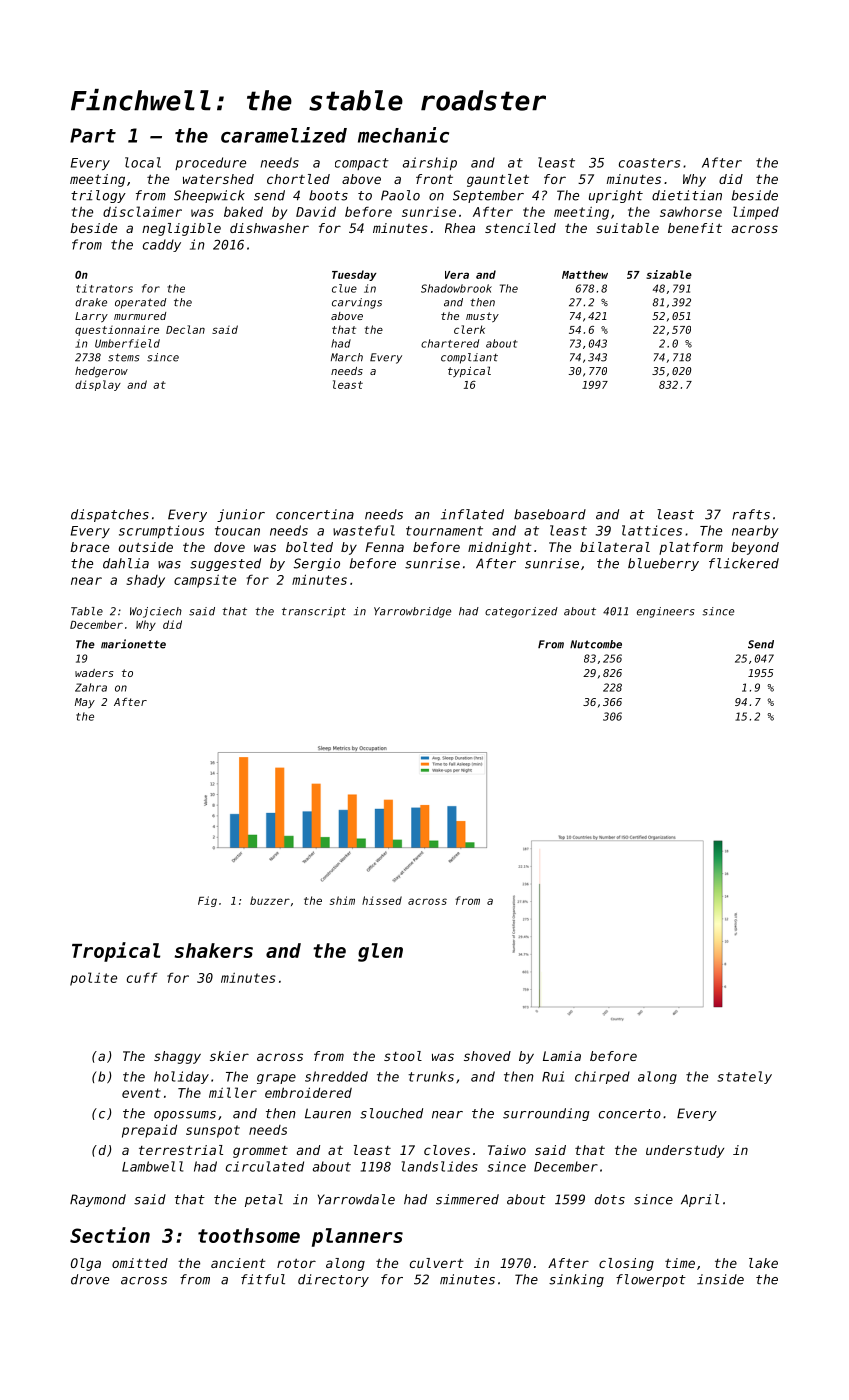  Describe the element at coordinates (666, 612) in the page. I see `engineers` at that location.
